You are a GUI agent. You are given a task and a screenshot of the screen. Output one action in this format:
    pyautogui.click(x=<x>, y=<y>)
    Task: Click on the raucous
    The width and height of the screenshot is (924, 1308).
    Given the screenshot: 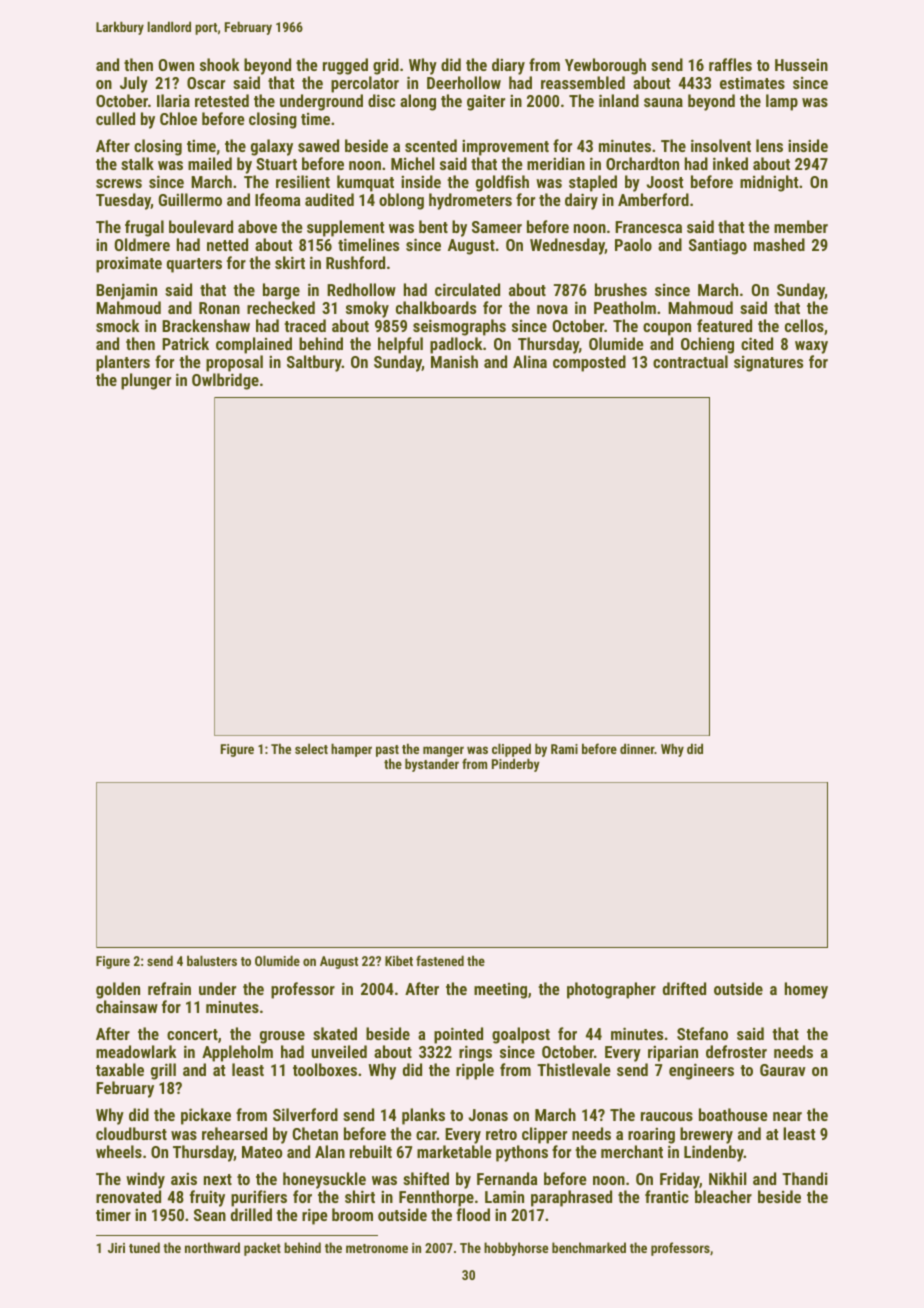 What is the action you would take?
    pyautogui.click(x=667, y=1116)
